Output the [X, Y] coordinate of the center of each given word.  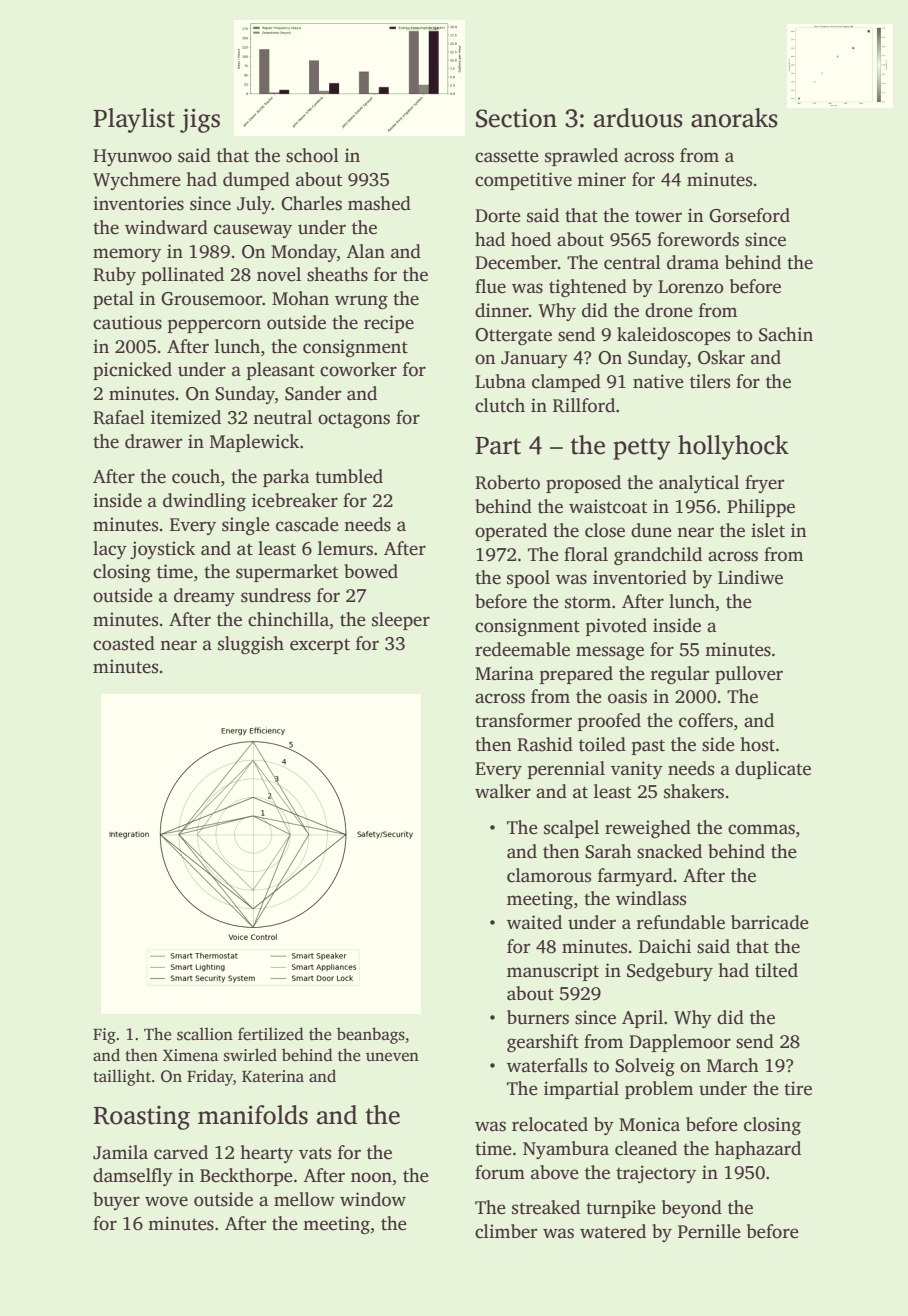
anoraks [734, 118]
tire [798, 1088]
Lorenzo [691, 287]
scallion [205, 1034]
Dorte [498, 216]
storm [588, 602]
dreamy [204, 597]
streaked [546, 1207]
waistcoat [608, 506]
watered [613, 1231]
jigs [200, 121]
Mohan [300, 298]
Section [516, 118]
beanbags [371, 1035]
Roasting [141, 1118]
